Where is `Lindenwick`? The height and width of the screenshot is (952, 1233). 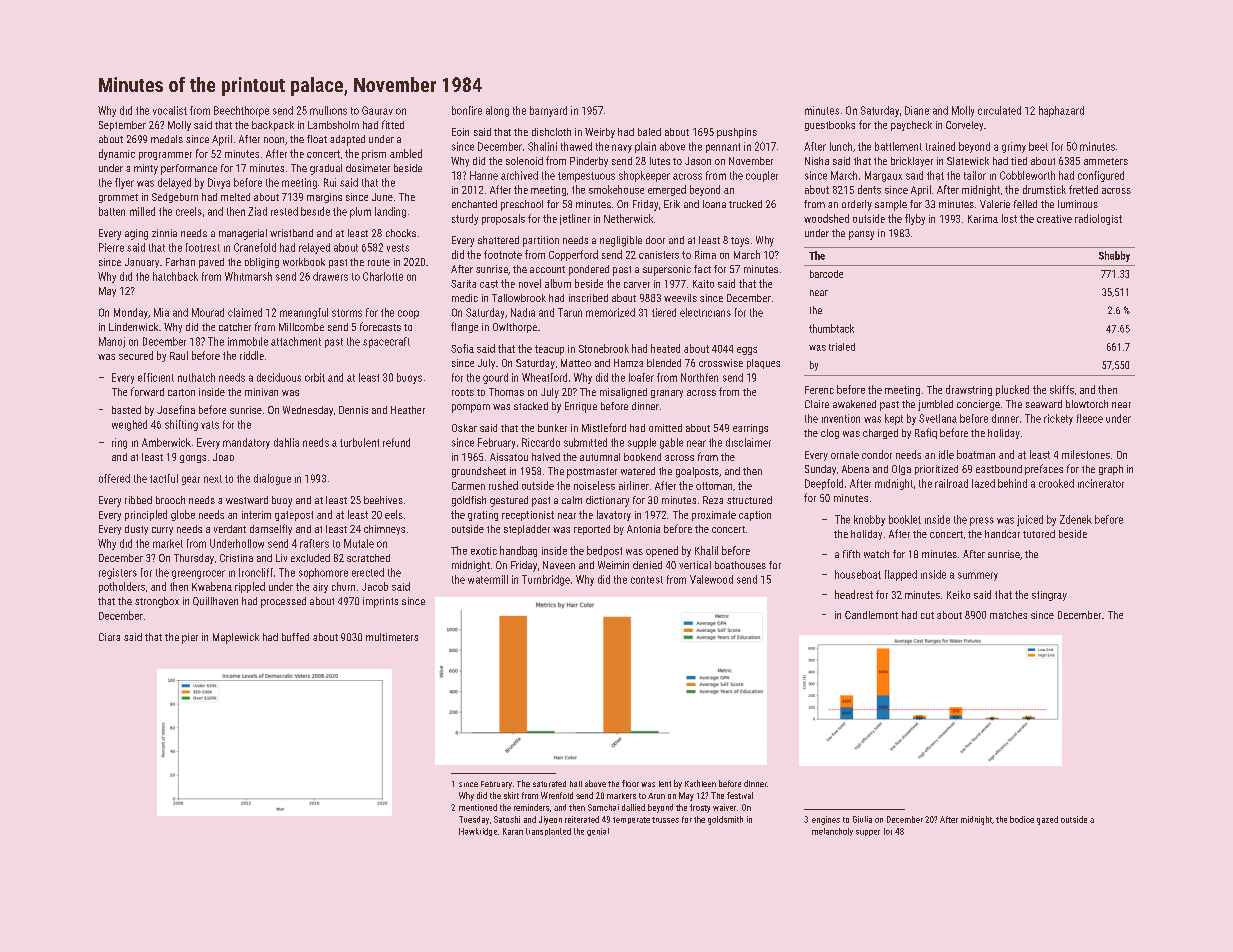
Lindenwick is located at coordinates (133, 327).
